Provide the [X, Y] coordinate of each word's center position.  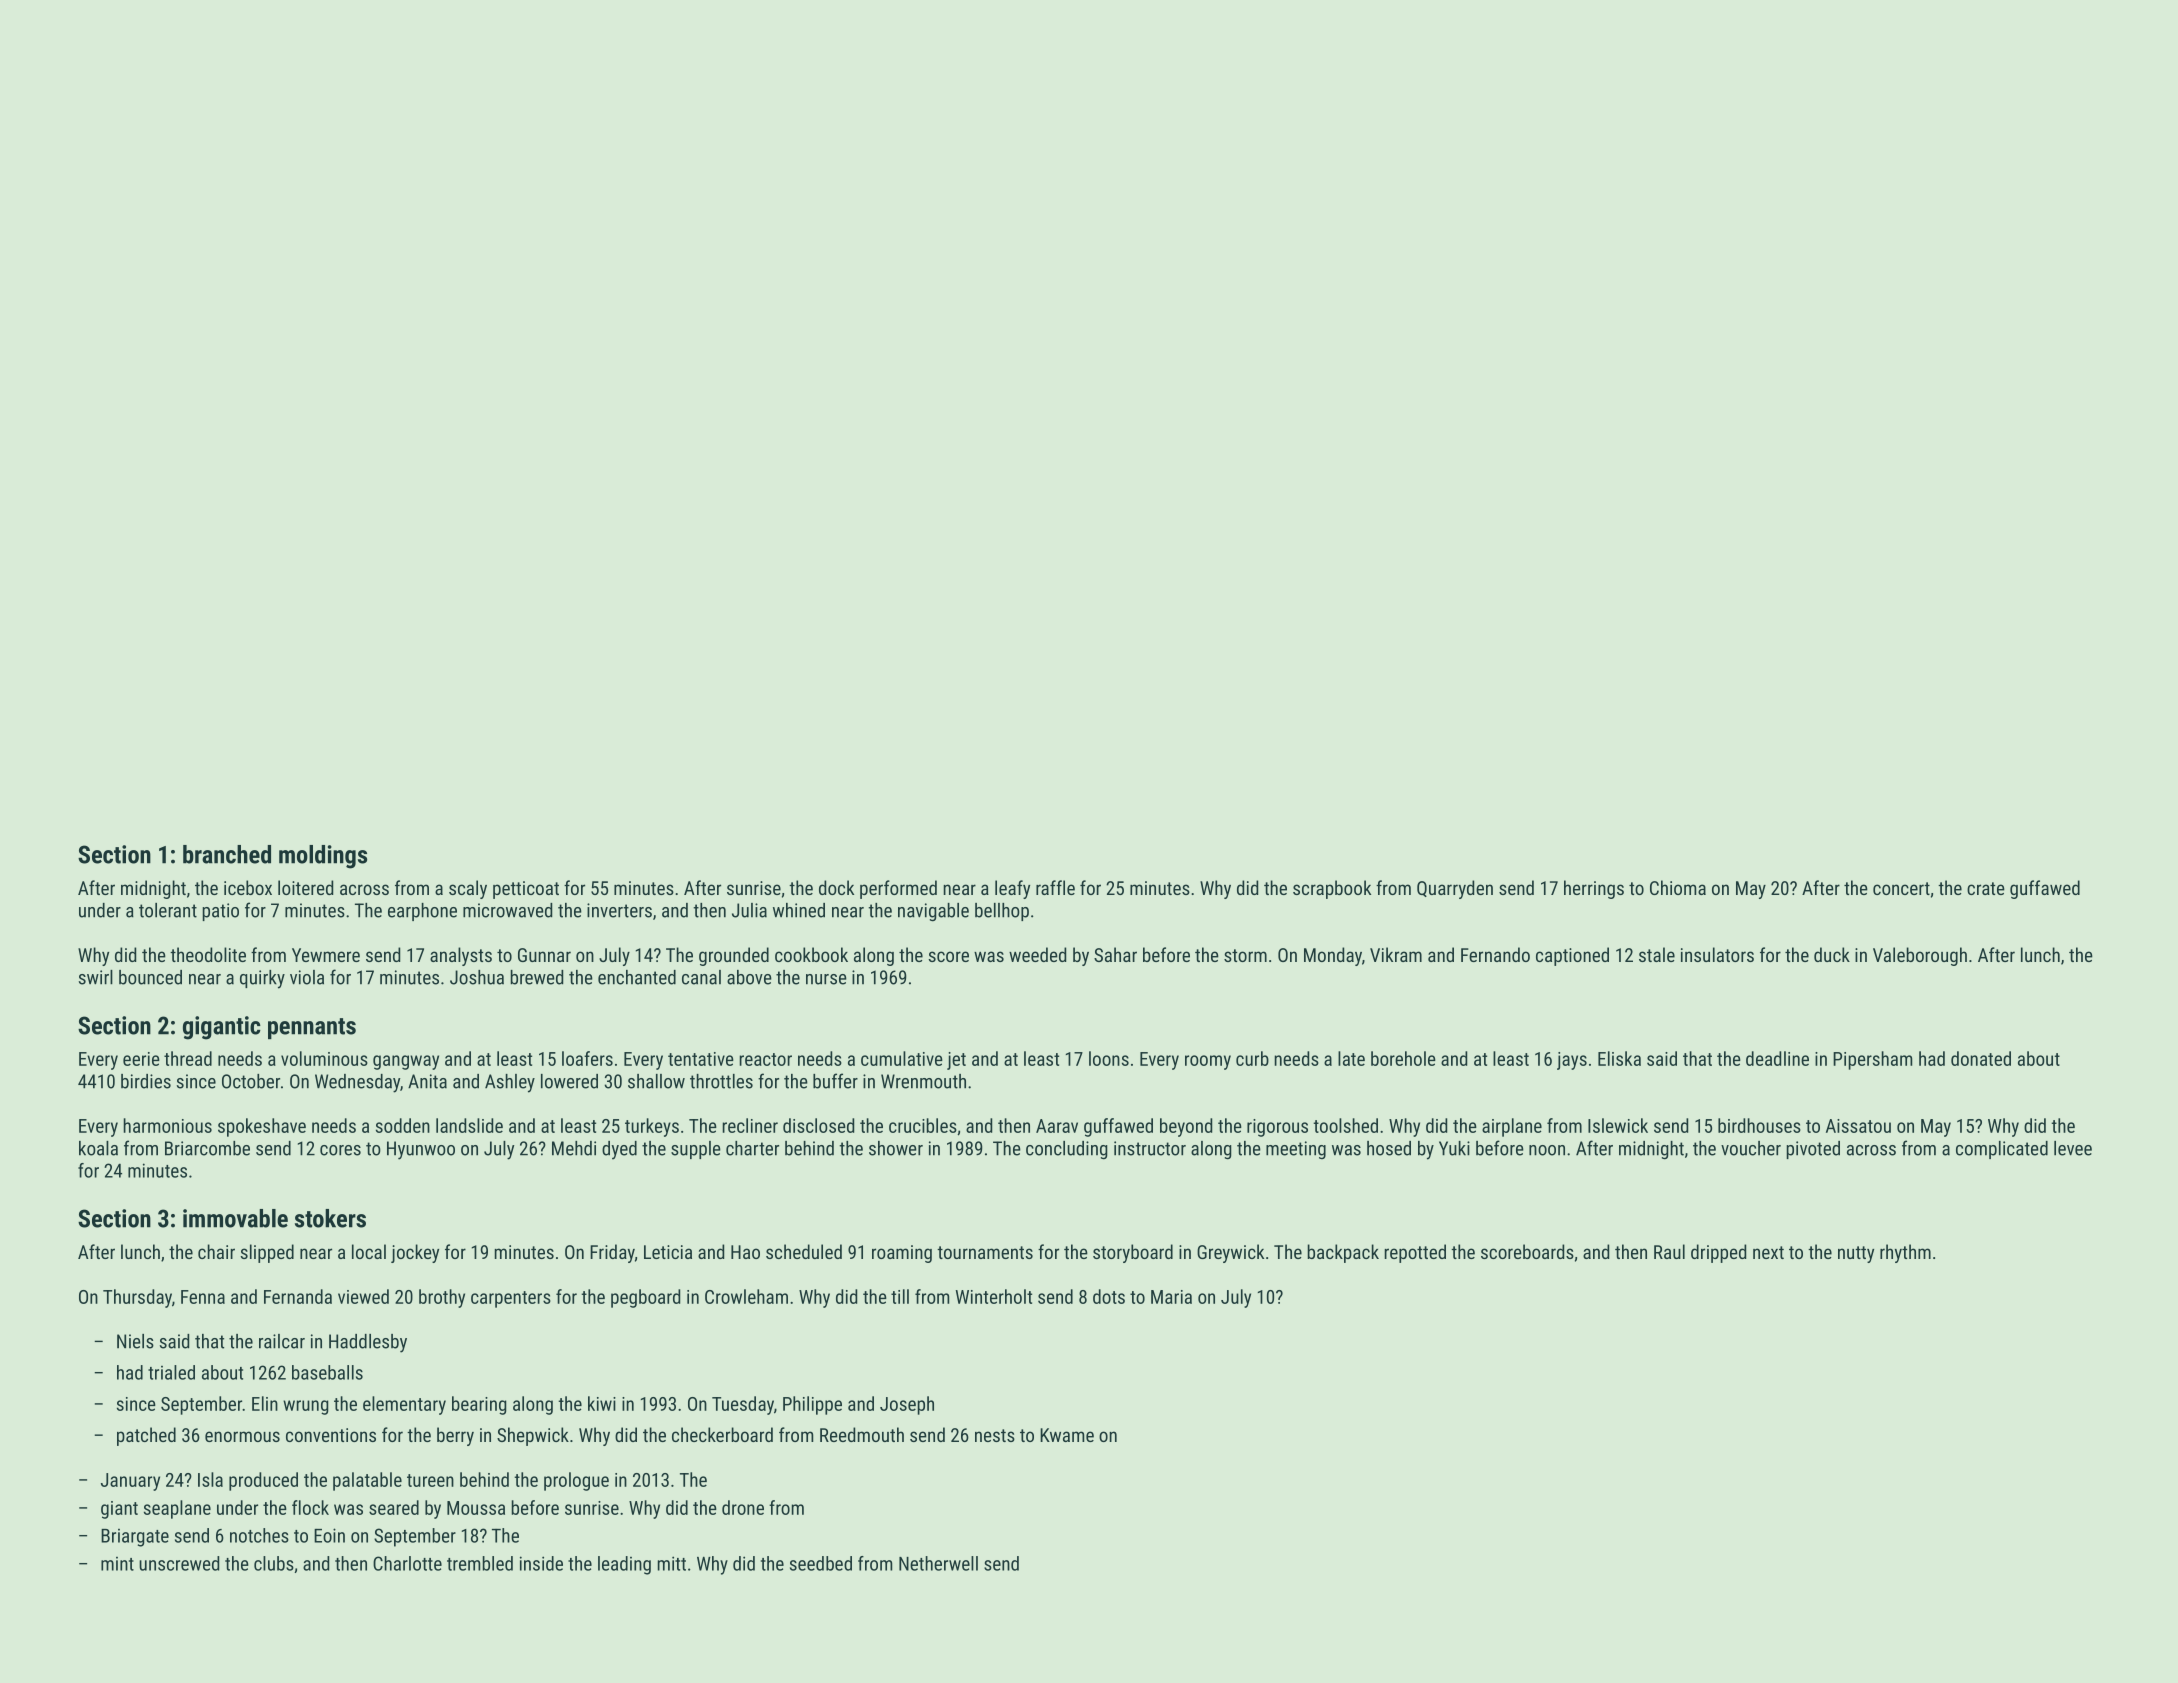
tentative [701, 1059]
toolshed [1345, 1125]
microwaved [507, 910]
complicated [2002, 1150]
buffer [835, 1081]
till [900, 1296]
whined [799, 910]
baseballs [327, 1372]
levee [2073, 1148]
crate [1986, 888]
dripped [1718, 1253]
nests [995, 1435]
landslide [469, 1125]
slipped [267, 1253]
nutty [1856, 1254]
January [130, 1482]
